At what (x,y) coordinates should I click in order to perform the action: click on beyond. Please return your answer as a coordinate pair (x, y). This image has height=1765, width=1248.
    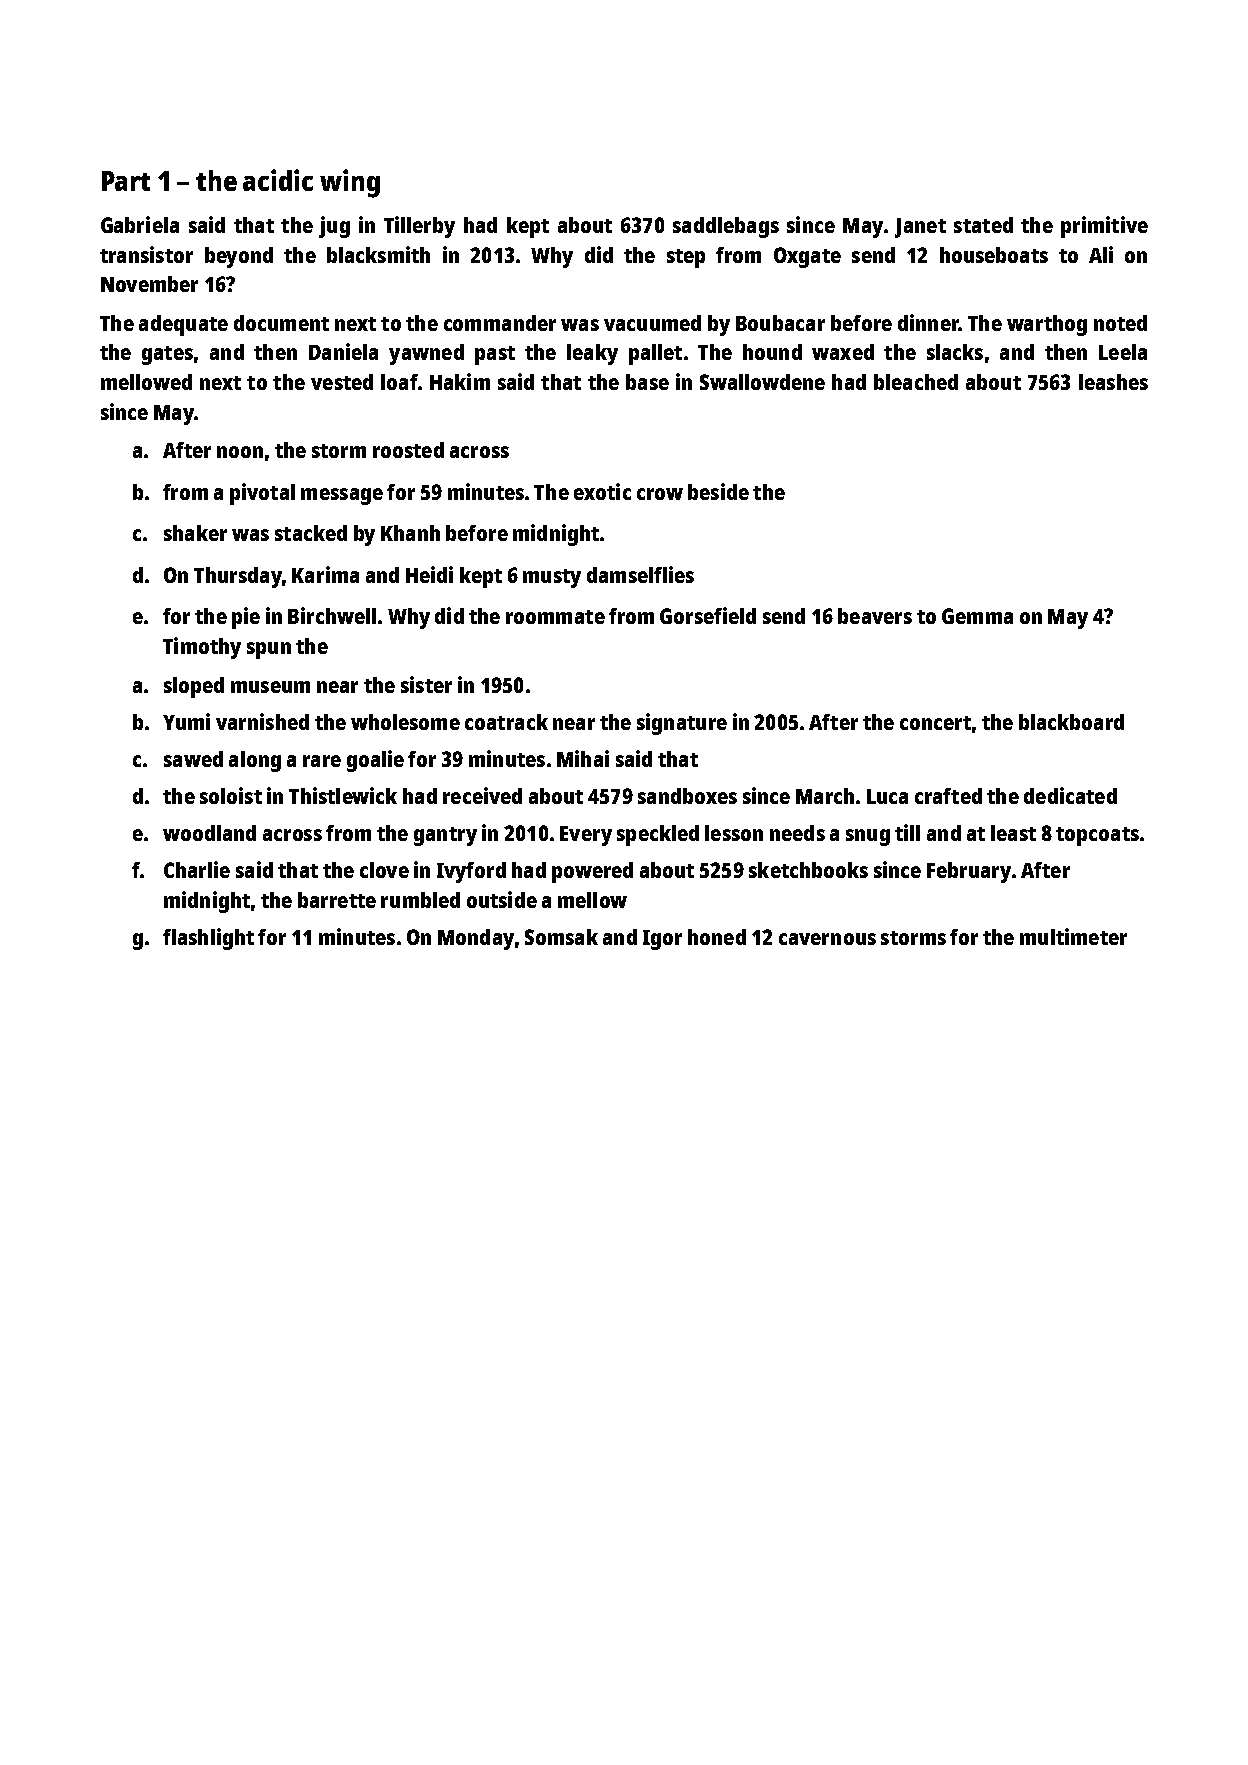
    Looking at the image, I should click on (239, 257).
